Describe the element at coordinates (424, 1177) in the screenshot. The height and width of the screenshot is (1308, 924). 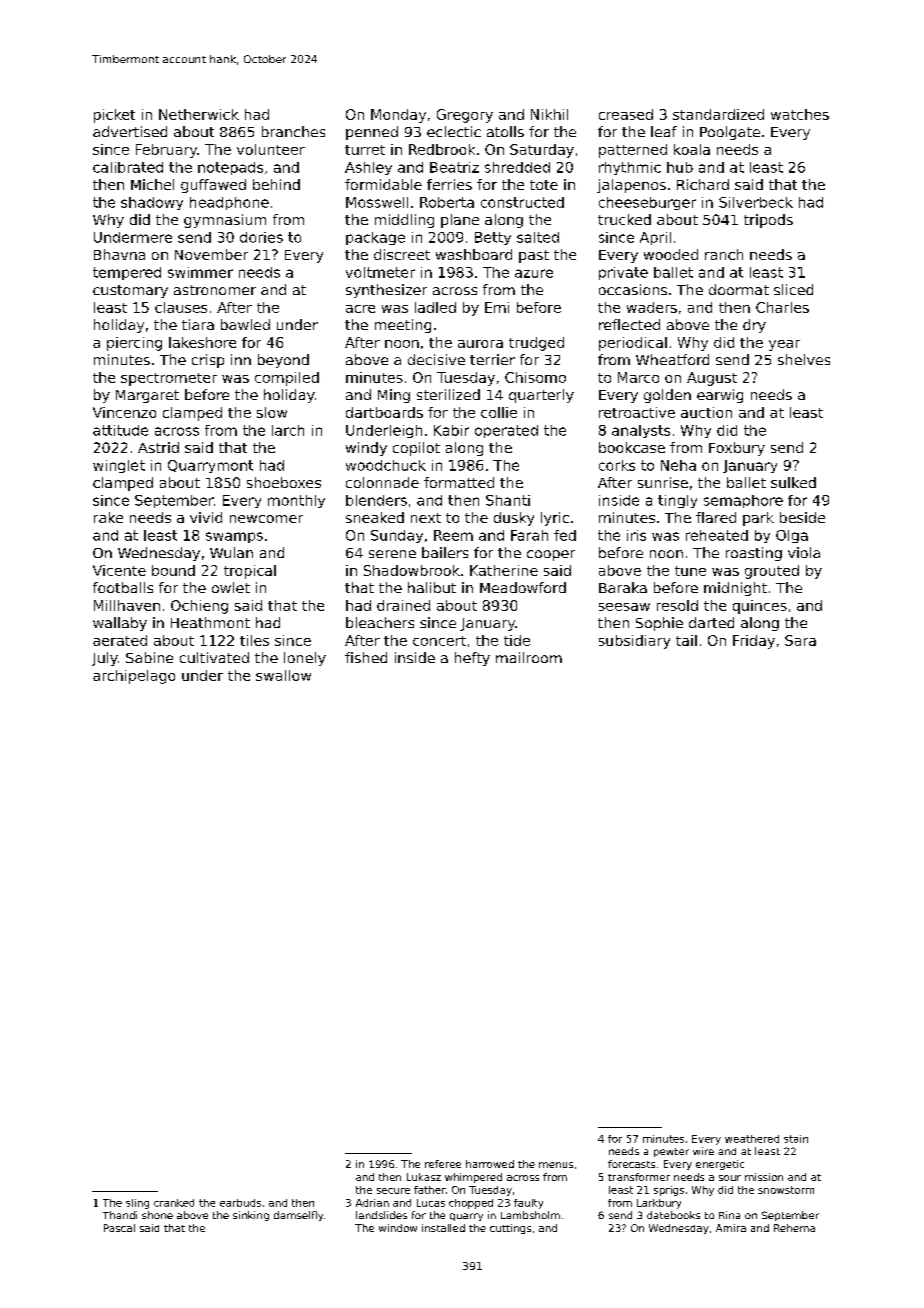
I see `Lukasz` at that location.
